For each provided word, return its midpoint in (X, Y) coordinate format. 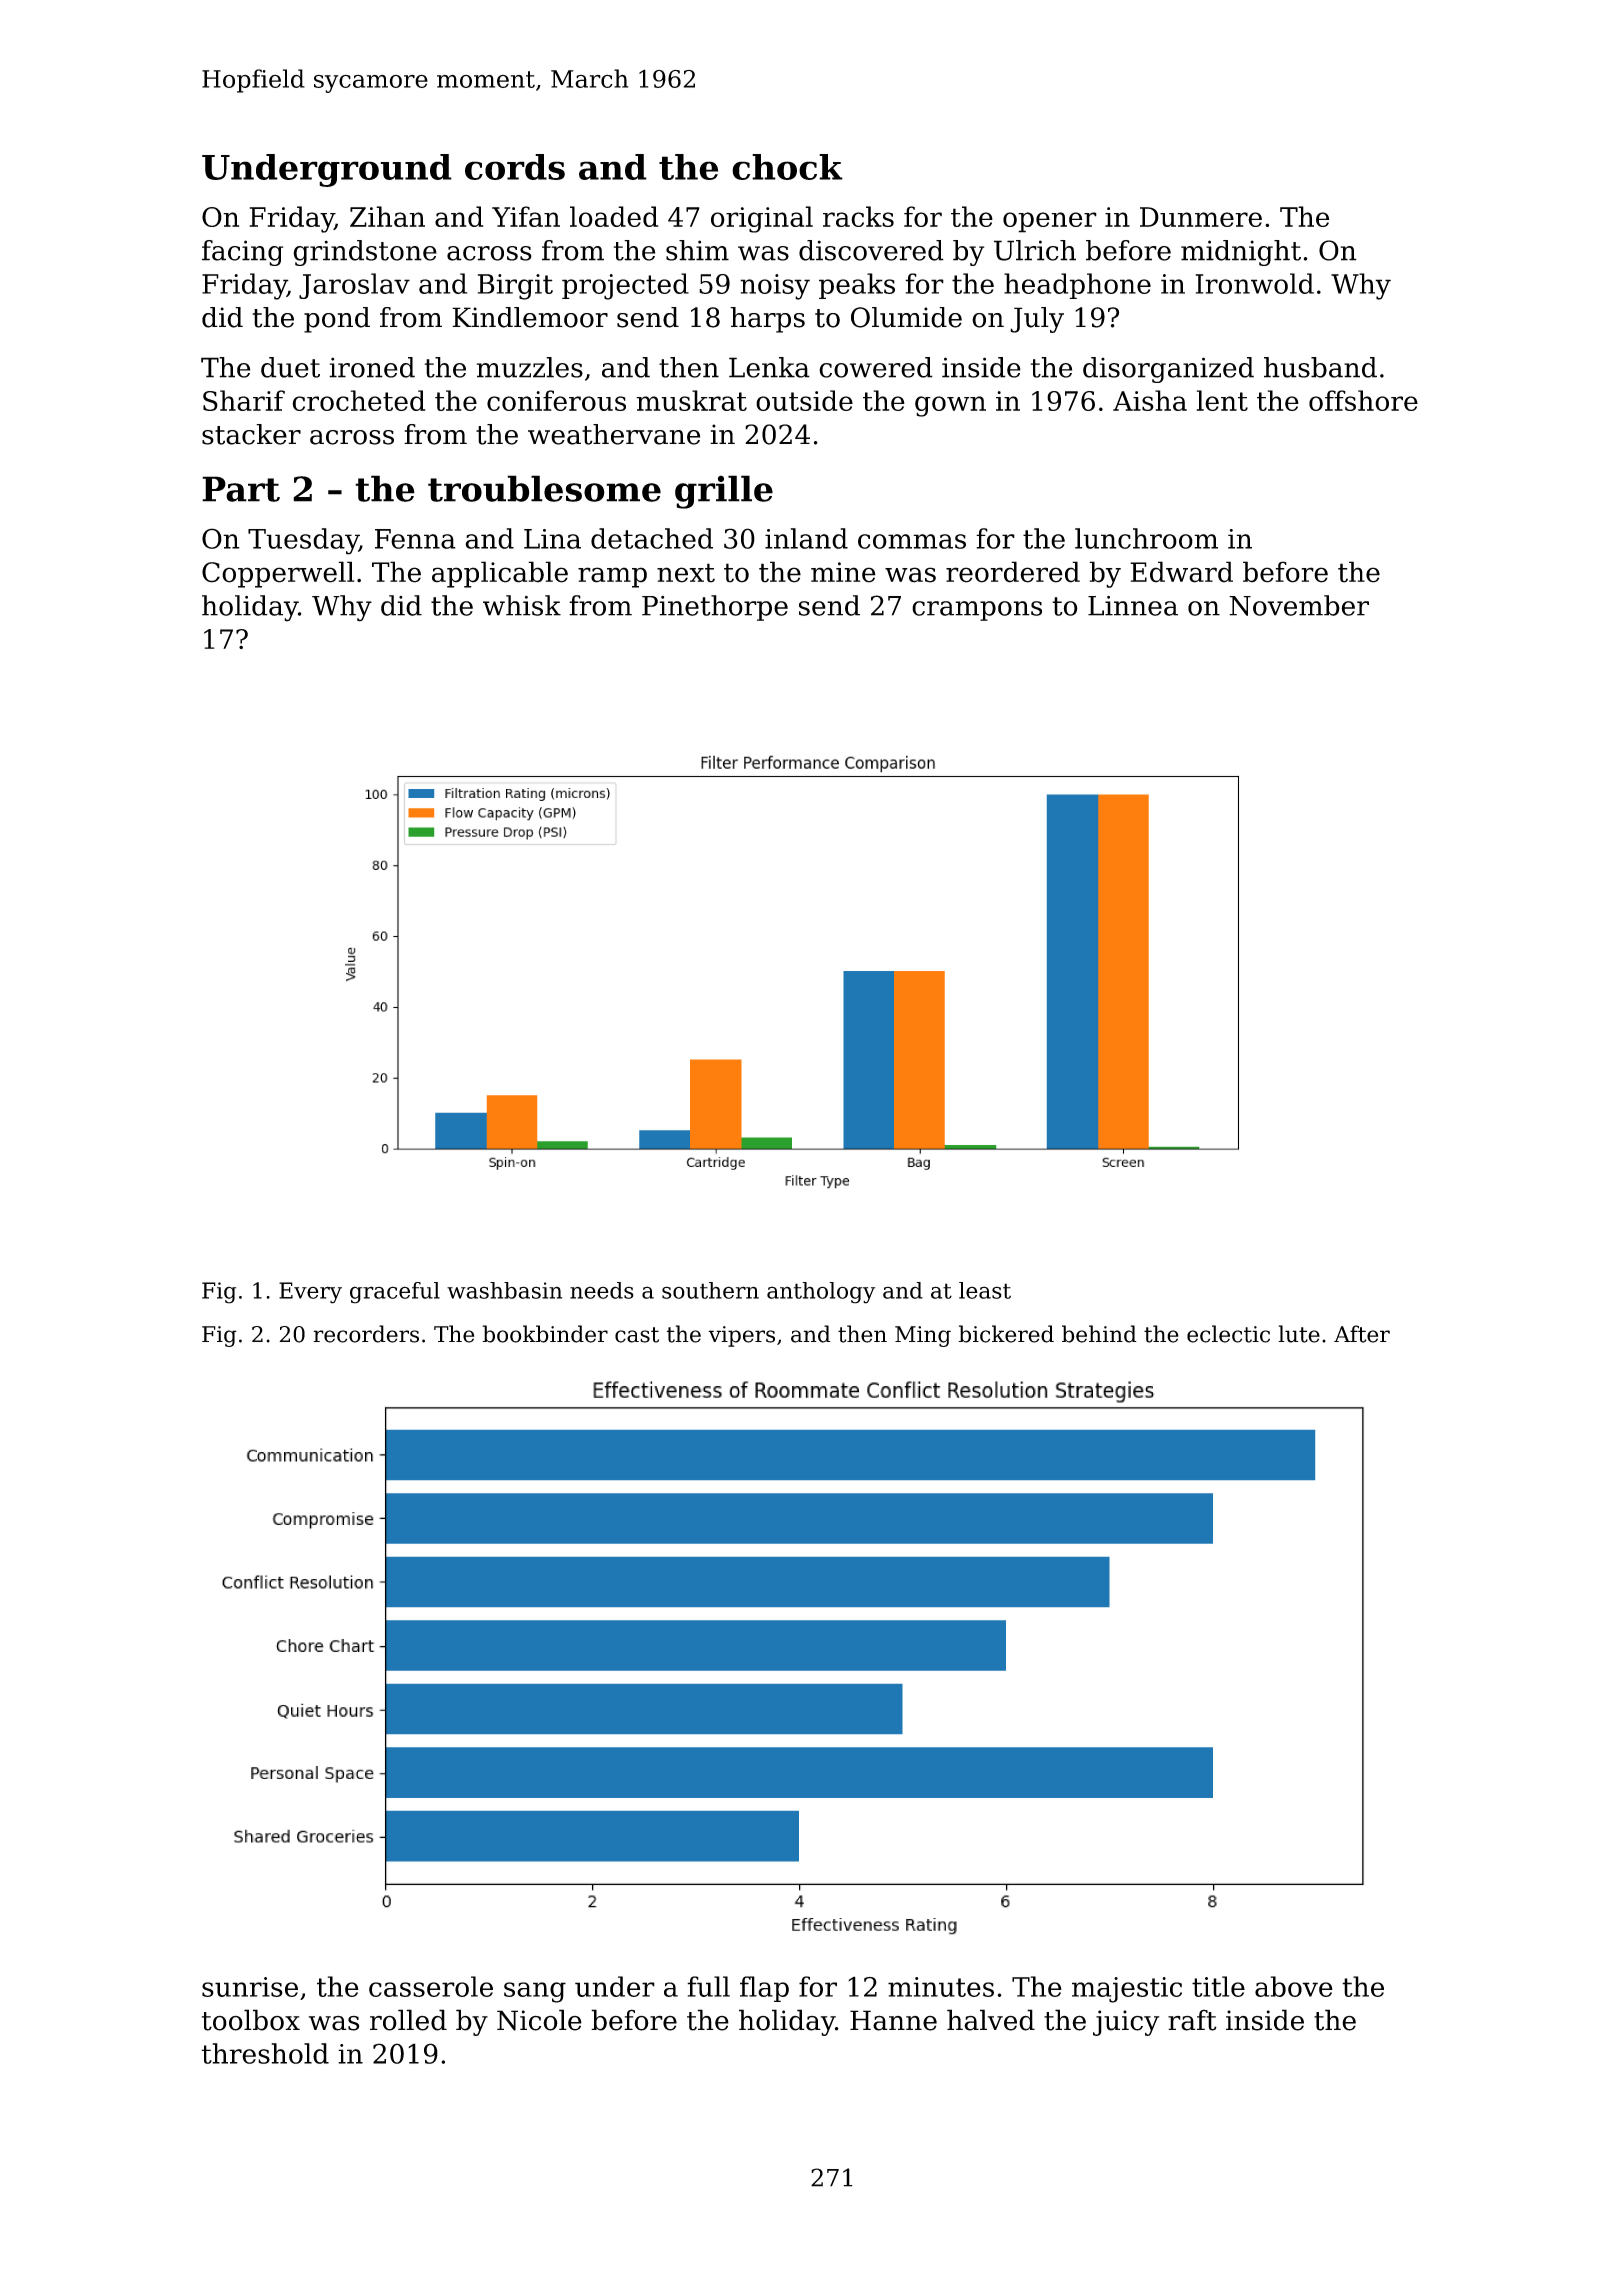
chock (787, 167)
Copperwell (278, 574)
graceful (395, 1293)
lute (1299, 1334)
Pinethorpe (715, 608)
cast (637, 1335)
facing (242, 253)
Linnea (1133, 606)
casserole (431, 1986)
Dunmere (1201, 217)
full (708, 1986)
